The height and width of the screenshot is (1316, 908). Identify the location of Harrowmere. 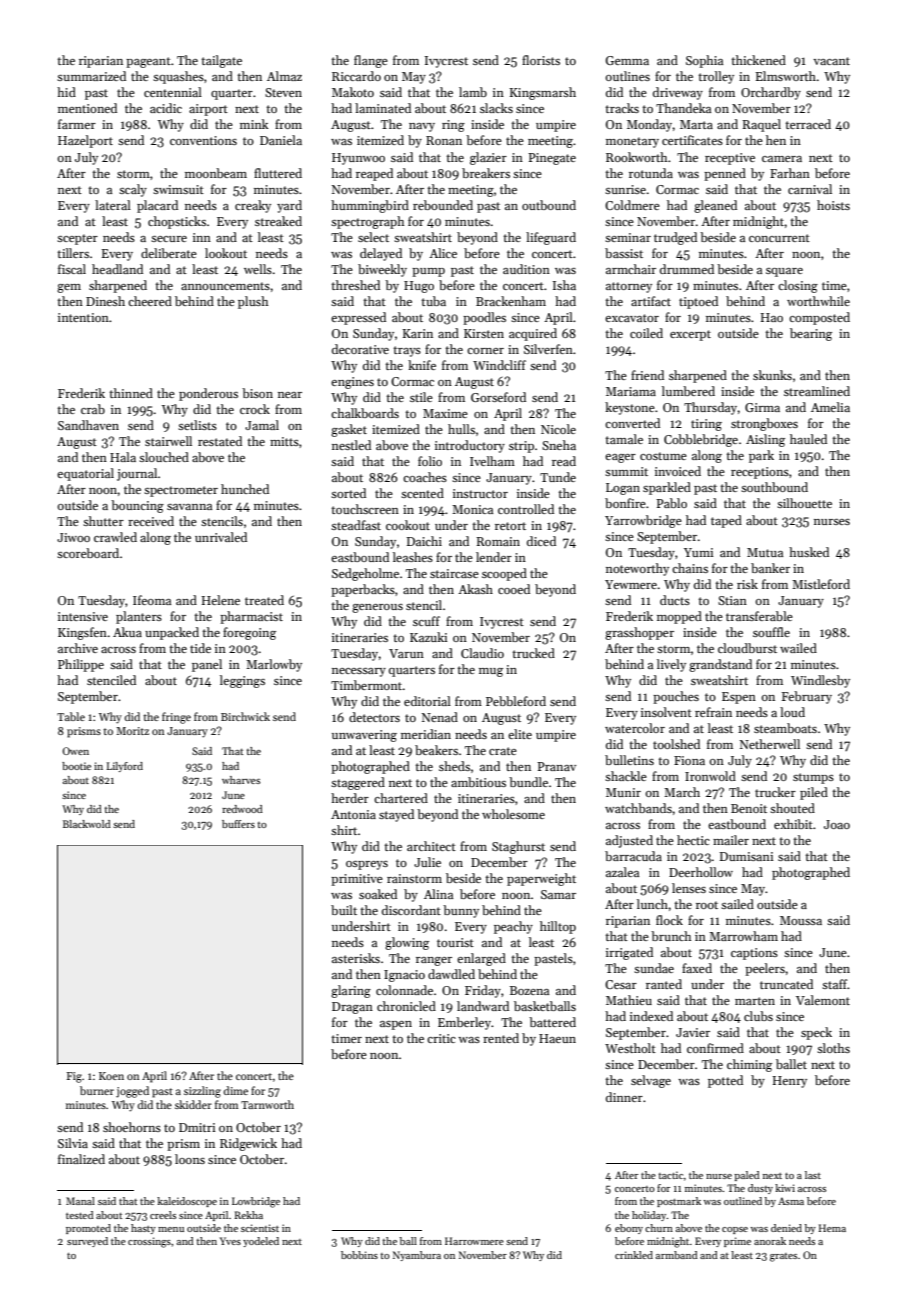
(474, 1241).
